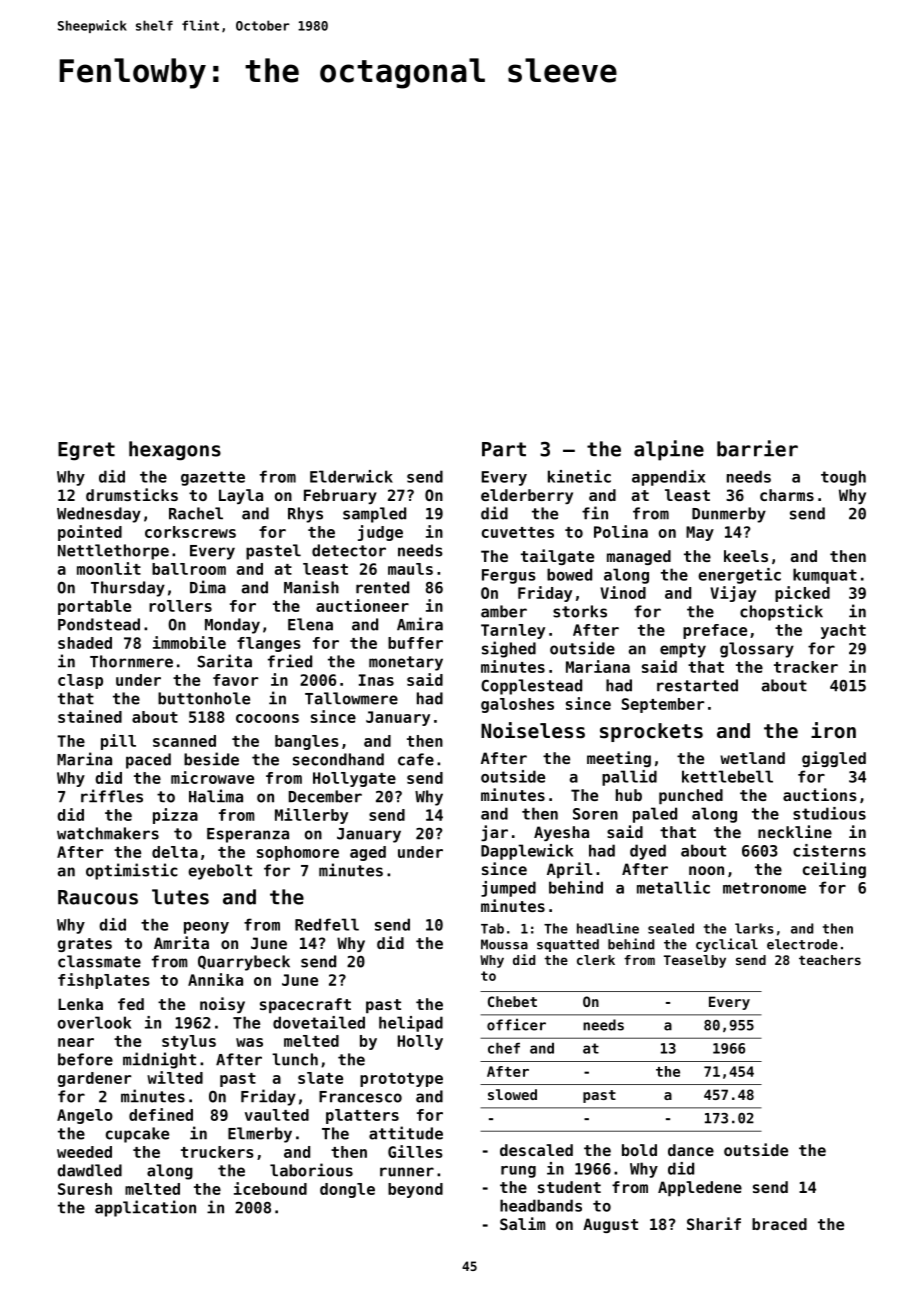 The width and height of the page is (924, 1308). What do you see at coordinates (86, 451) in the page?
I see `Egret` at bounding box center [86, 451].
